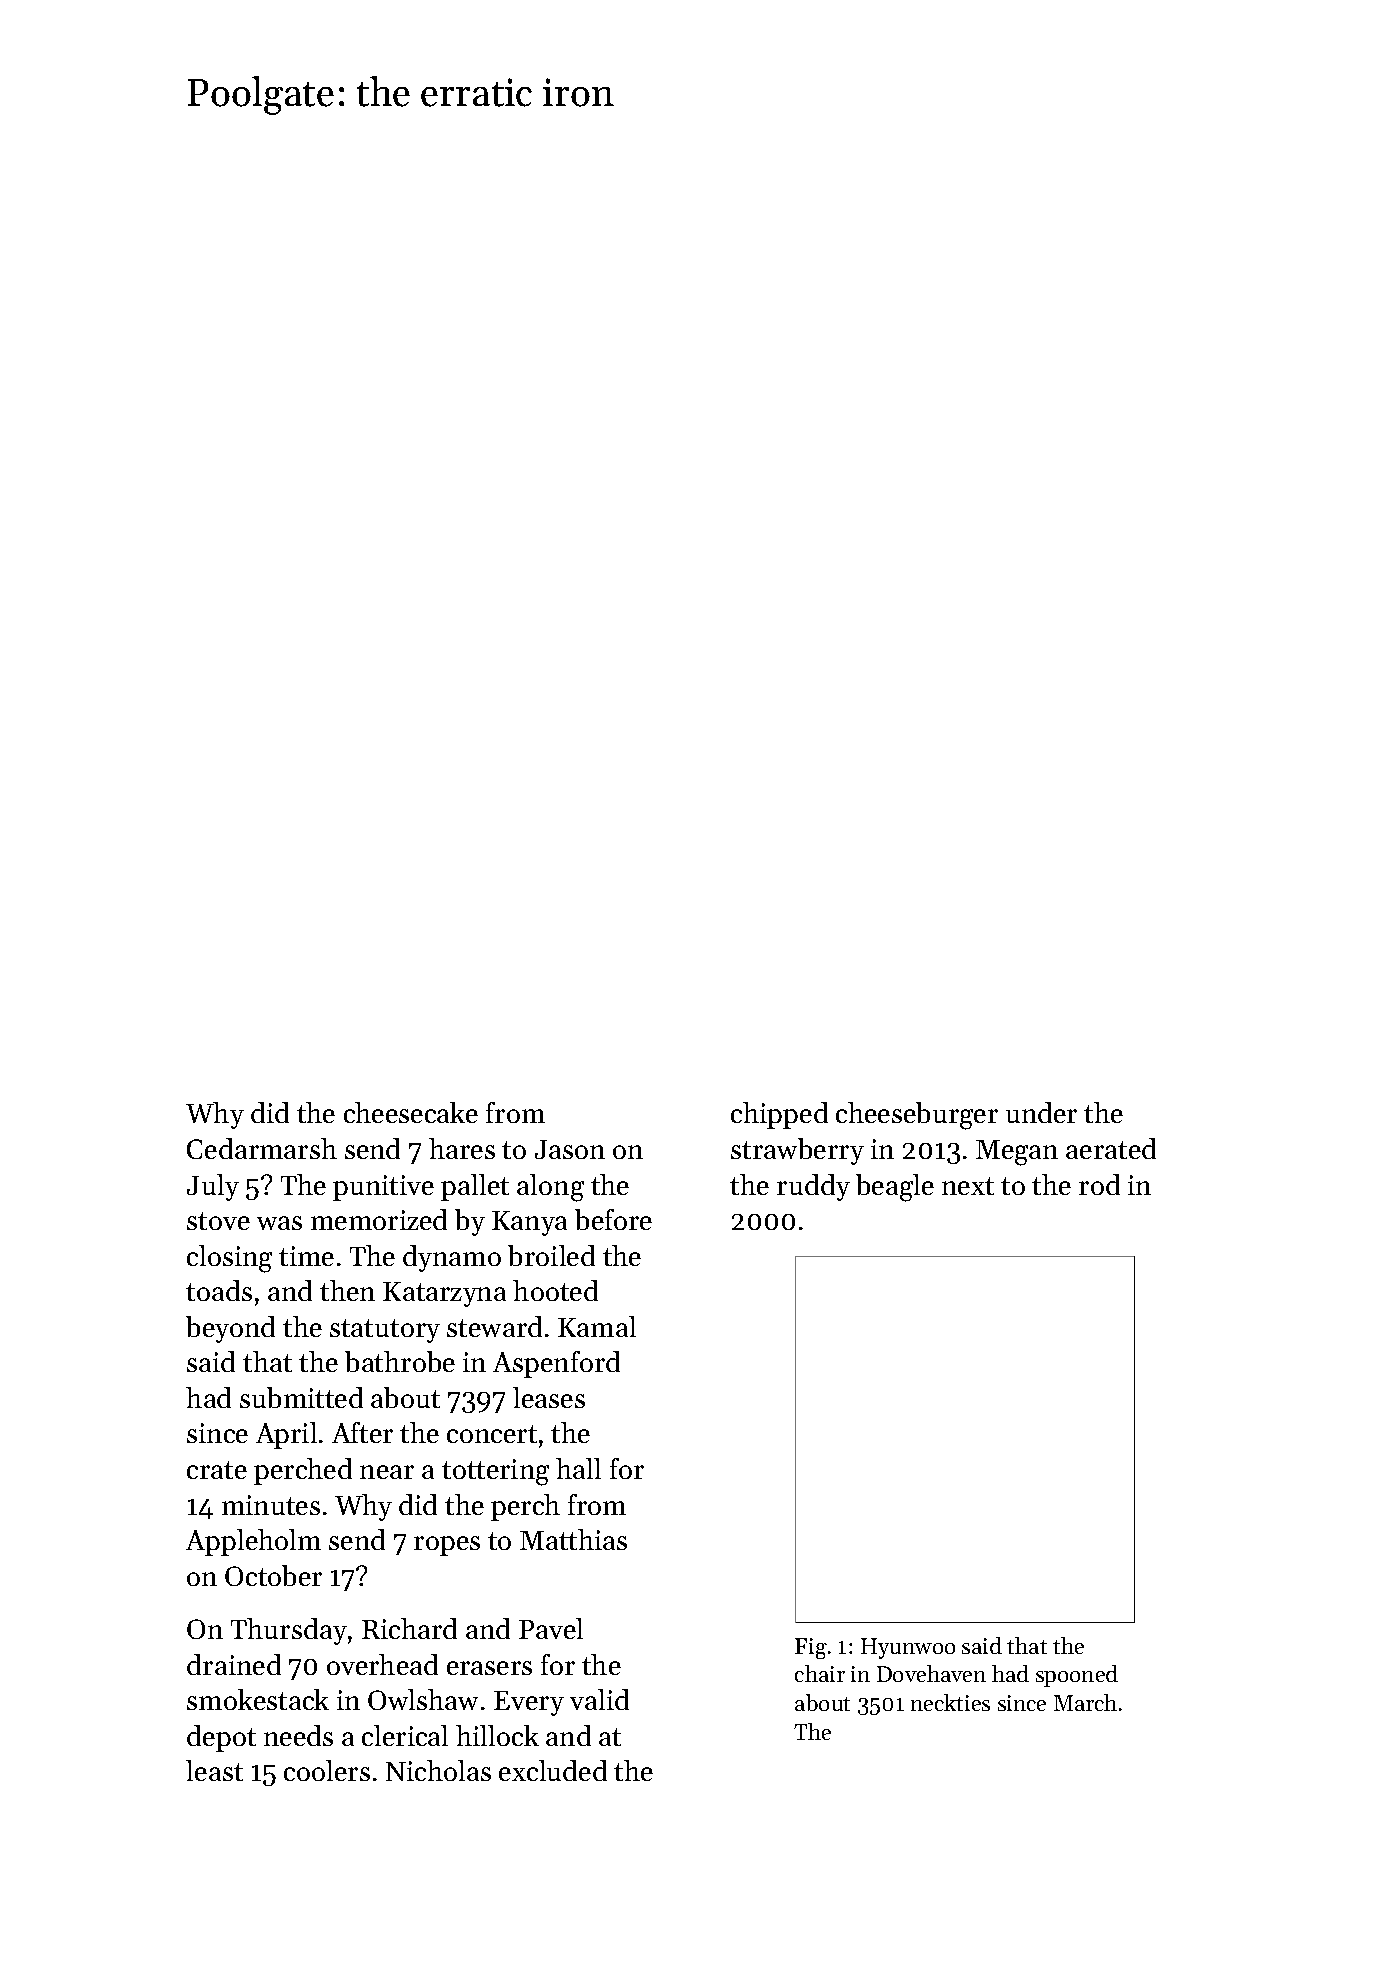 The image size is (1386, 1969). Describe the element at coordinates (229, 1259) in the screenshot. I see `closing` at that location.
